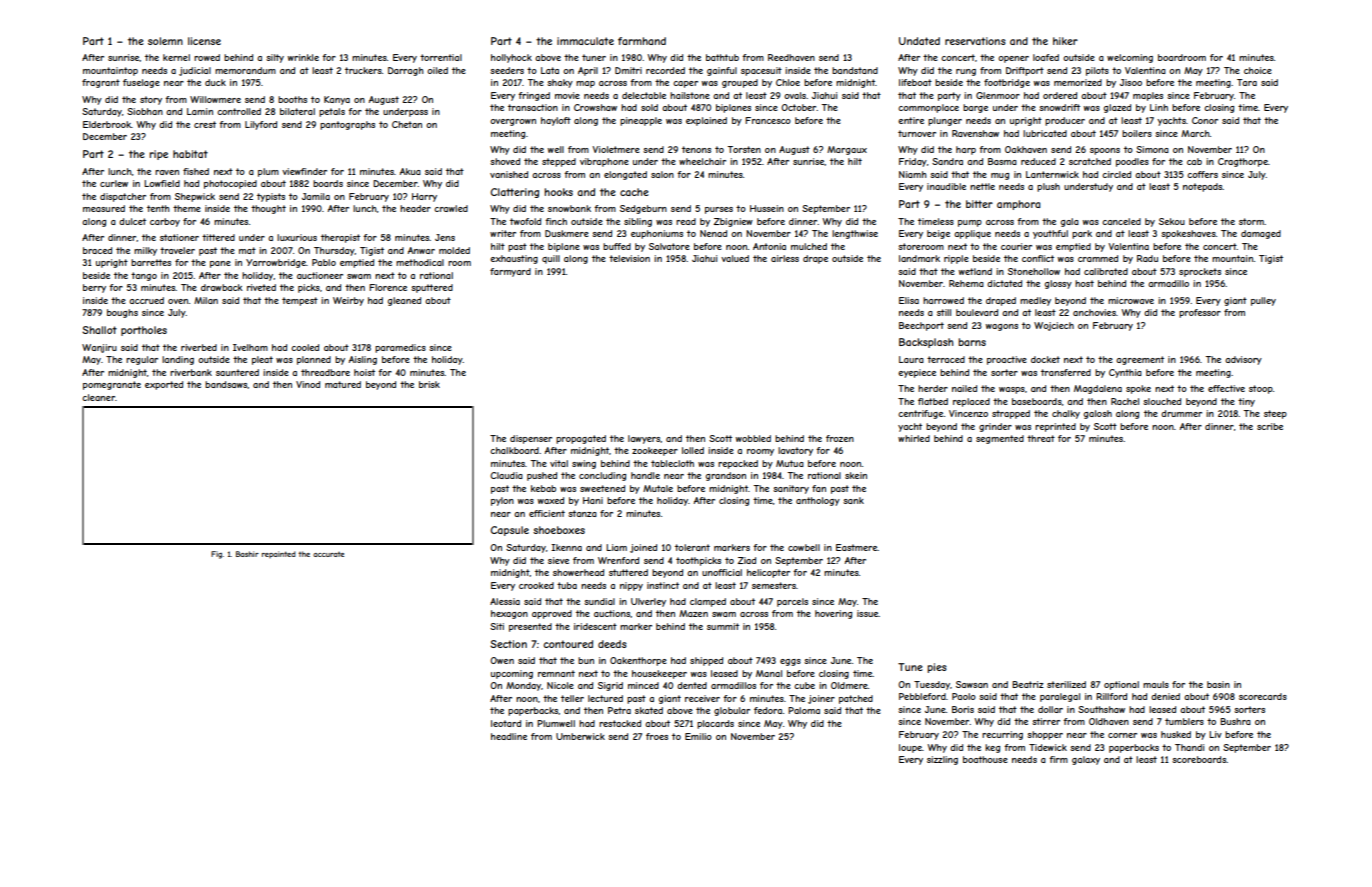 The width and height of the document is (1372, 887). What do you see at coordinates (226, 385) in the document?
I see `bandsaws` at bounding box center [226, 385].
